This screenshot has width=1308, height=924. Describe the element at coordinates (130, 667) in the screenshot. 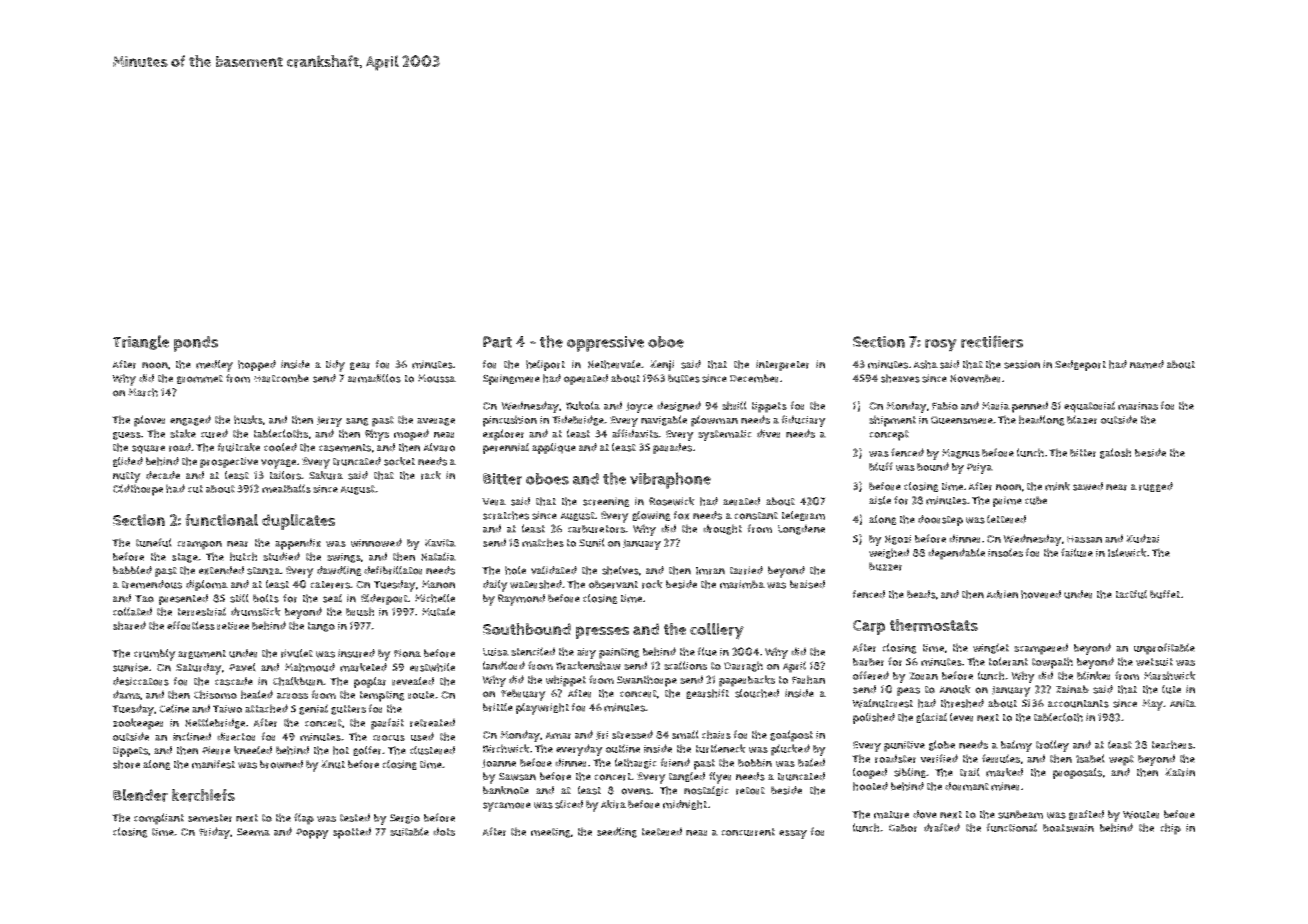

I see `sunrise` at that location.
